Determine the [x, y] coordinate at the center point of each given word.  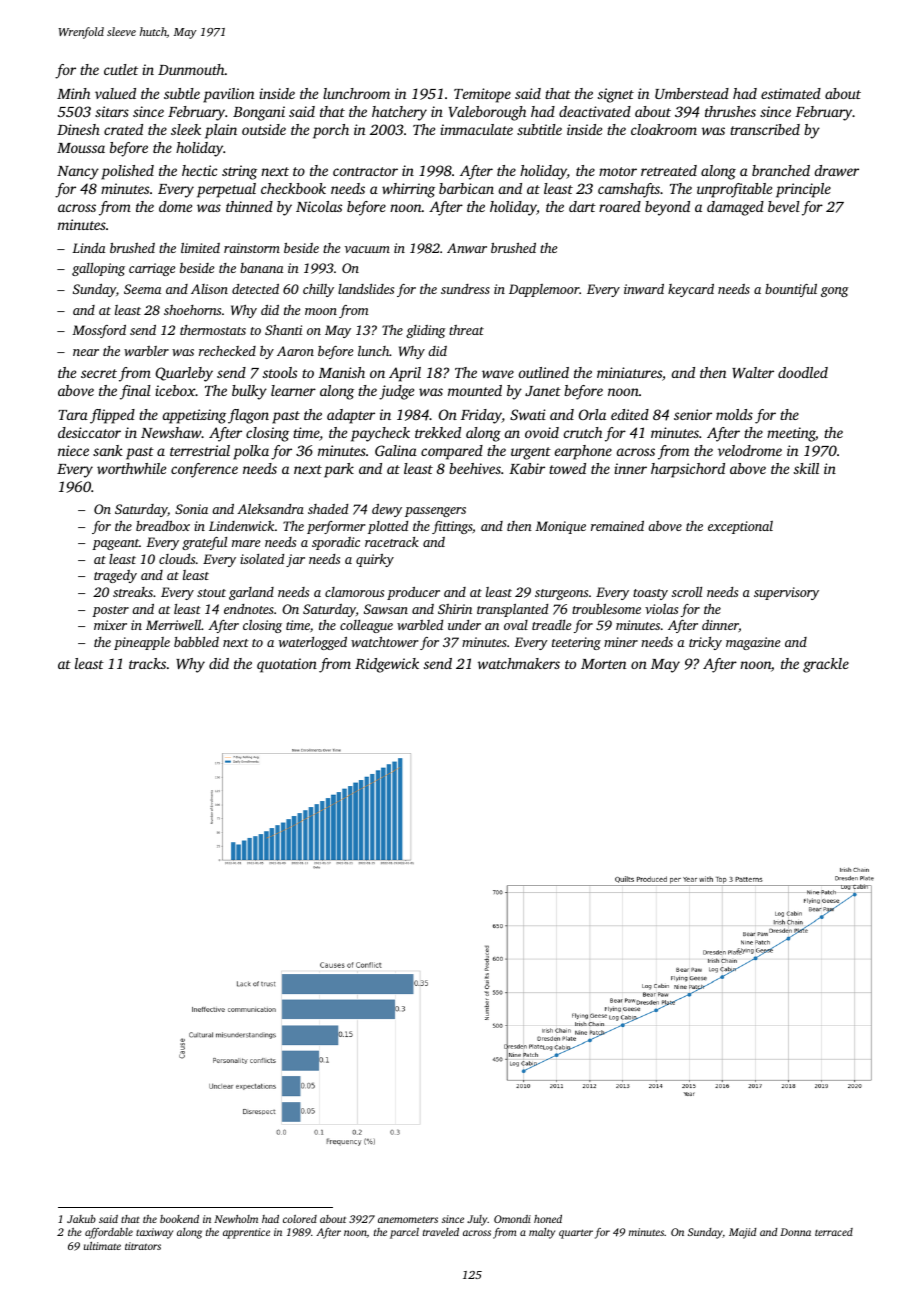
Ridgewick [387, 665]
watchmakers [519, 663]
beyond [667, 208]
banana [261, 268]
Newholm [236, 1219]
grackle [826, 665]
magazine [753, 643]
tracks [147, 663]
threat [466, 330]
